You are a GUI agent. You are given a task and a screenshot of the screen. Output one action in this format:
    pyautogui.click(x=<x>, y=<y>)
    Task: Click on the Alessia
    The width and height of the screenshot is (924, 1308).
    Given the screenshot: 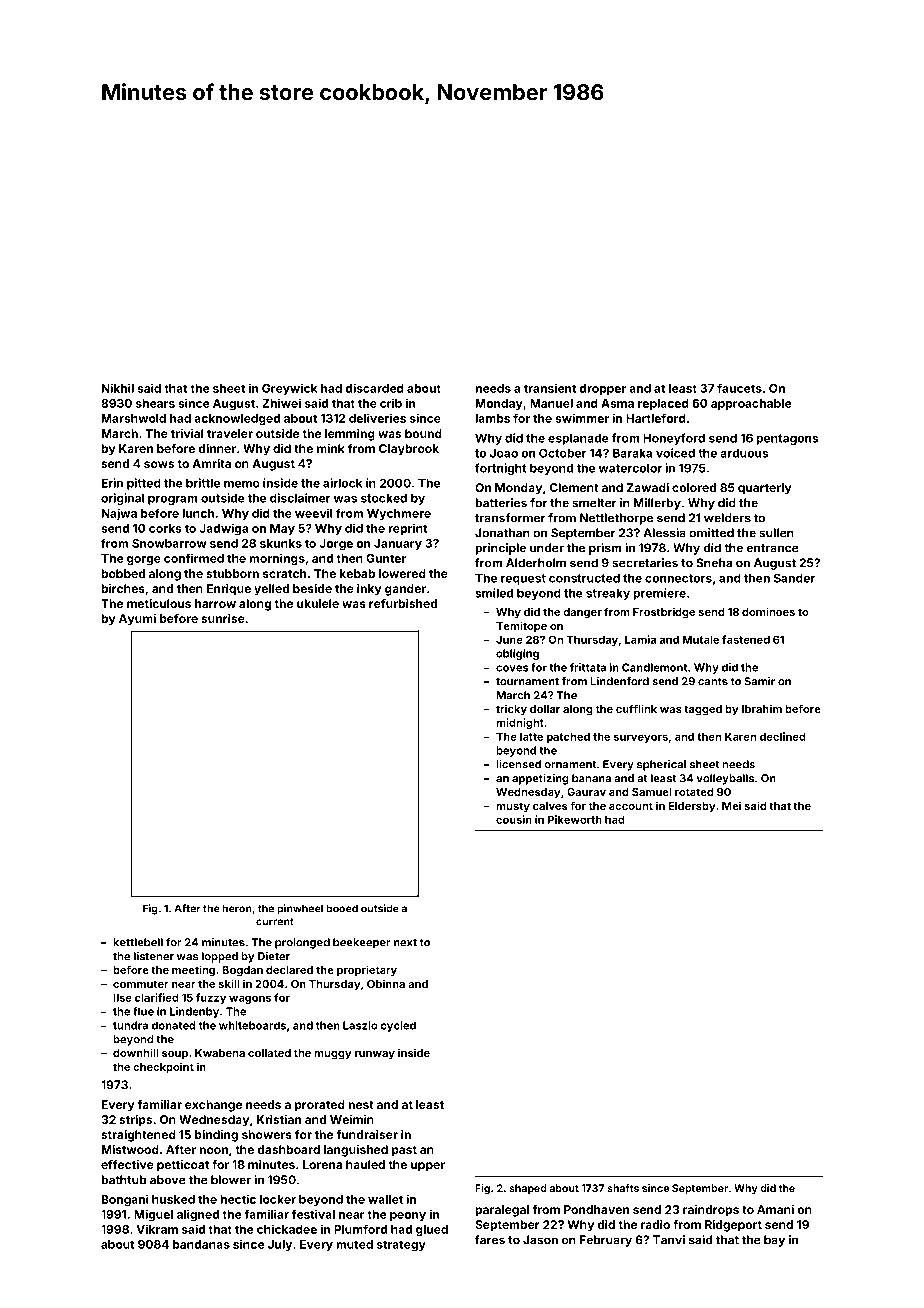 What is the action you would take?
    pyautogui.click(x=665, y=533)
